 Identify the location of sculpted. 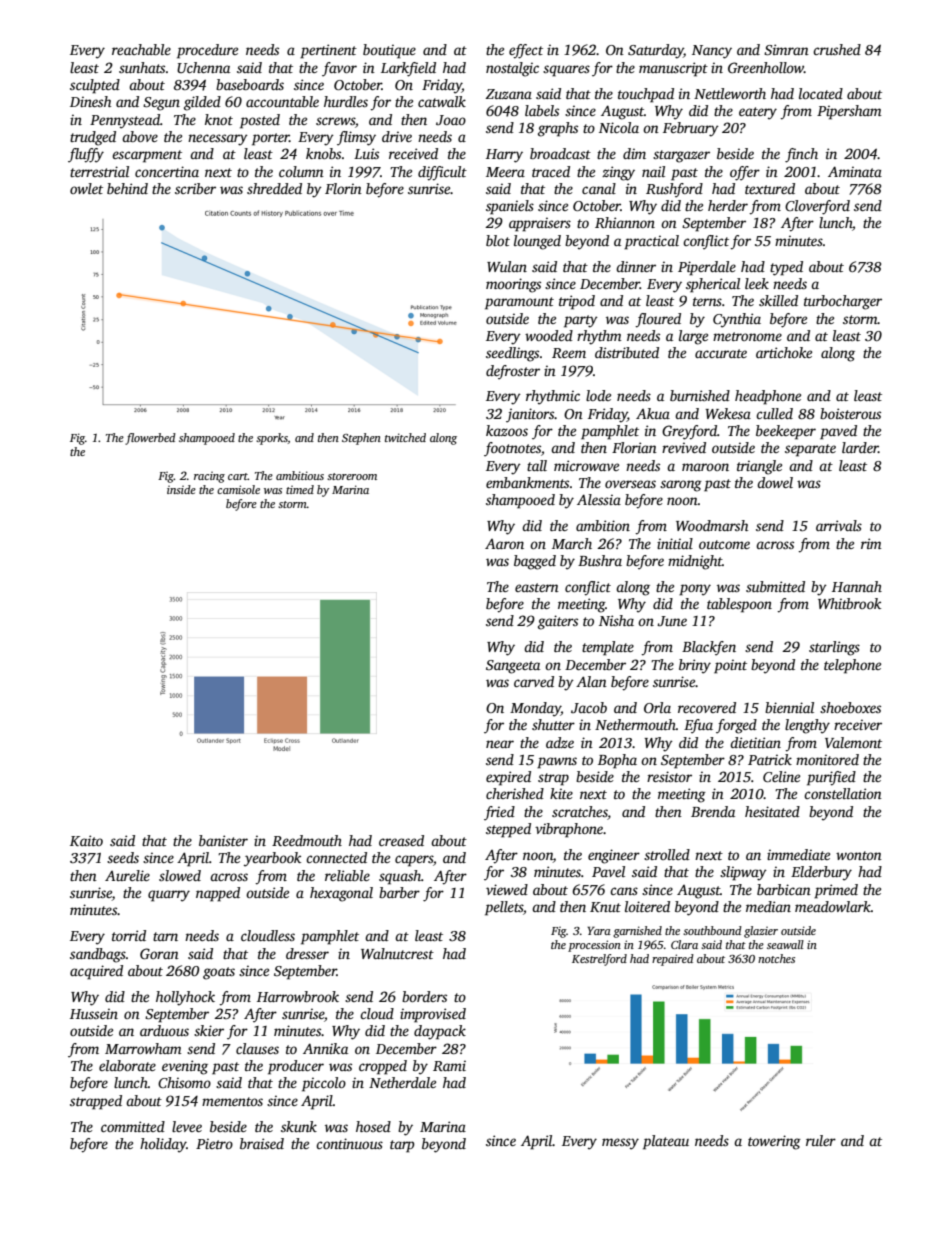
(95, 86).
